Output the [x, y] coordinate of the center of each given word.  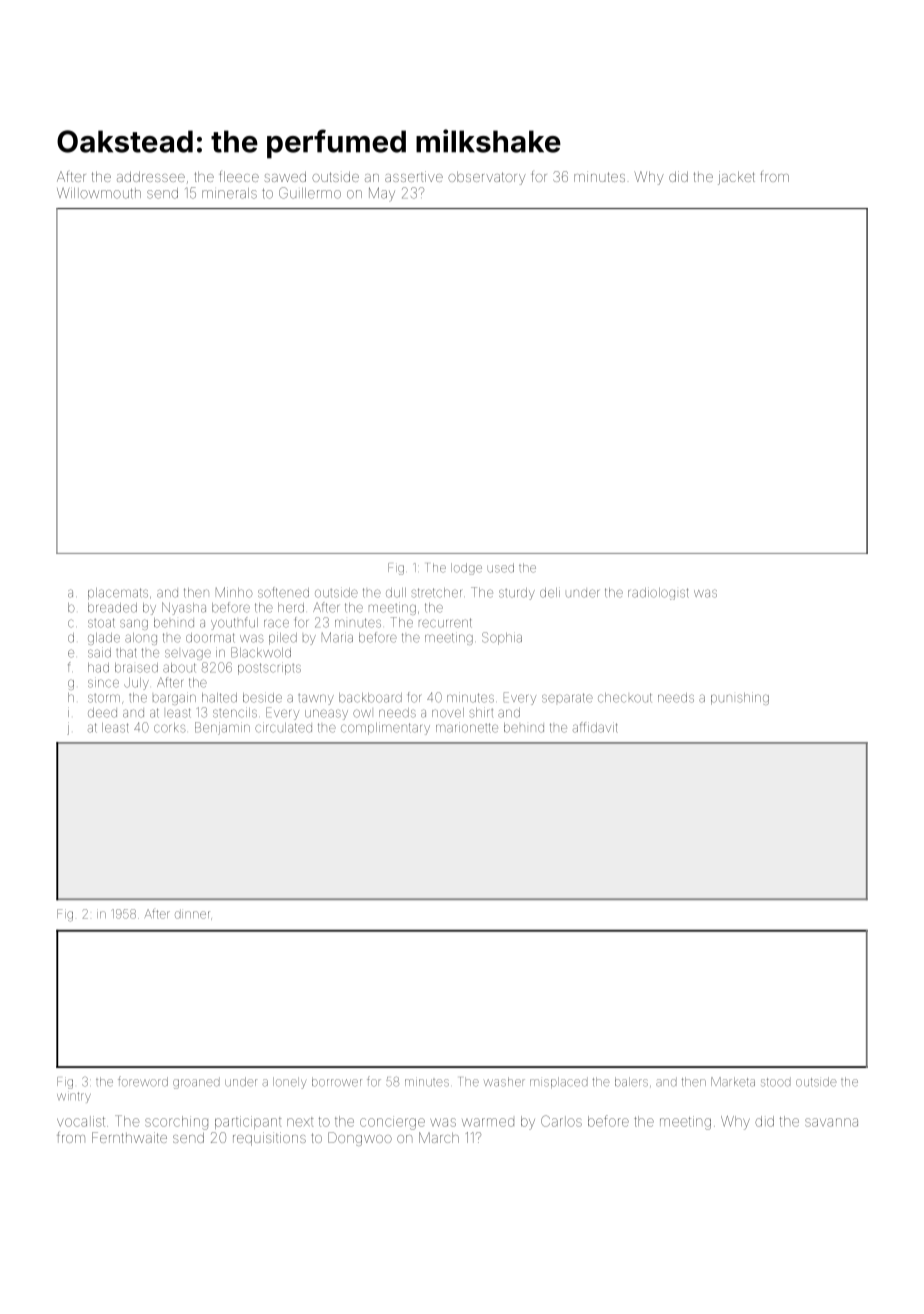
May [382, 194]
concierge [392, 1124]
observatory [487, 178]
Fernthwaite [129, 1137]
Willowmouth [99, 193]
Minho [234, 592]
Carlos [561, 1121]
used [500, 568]
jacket [736, 178]
